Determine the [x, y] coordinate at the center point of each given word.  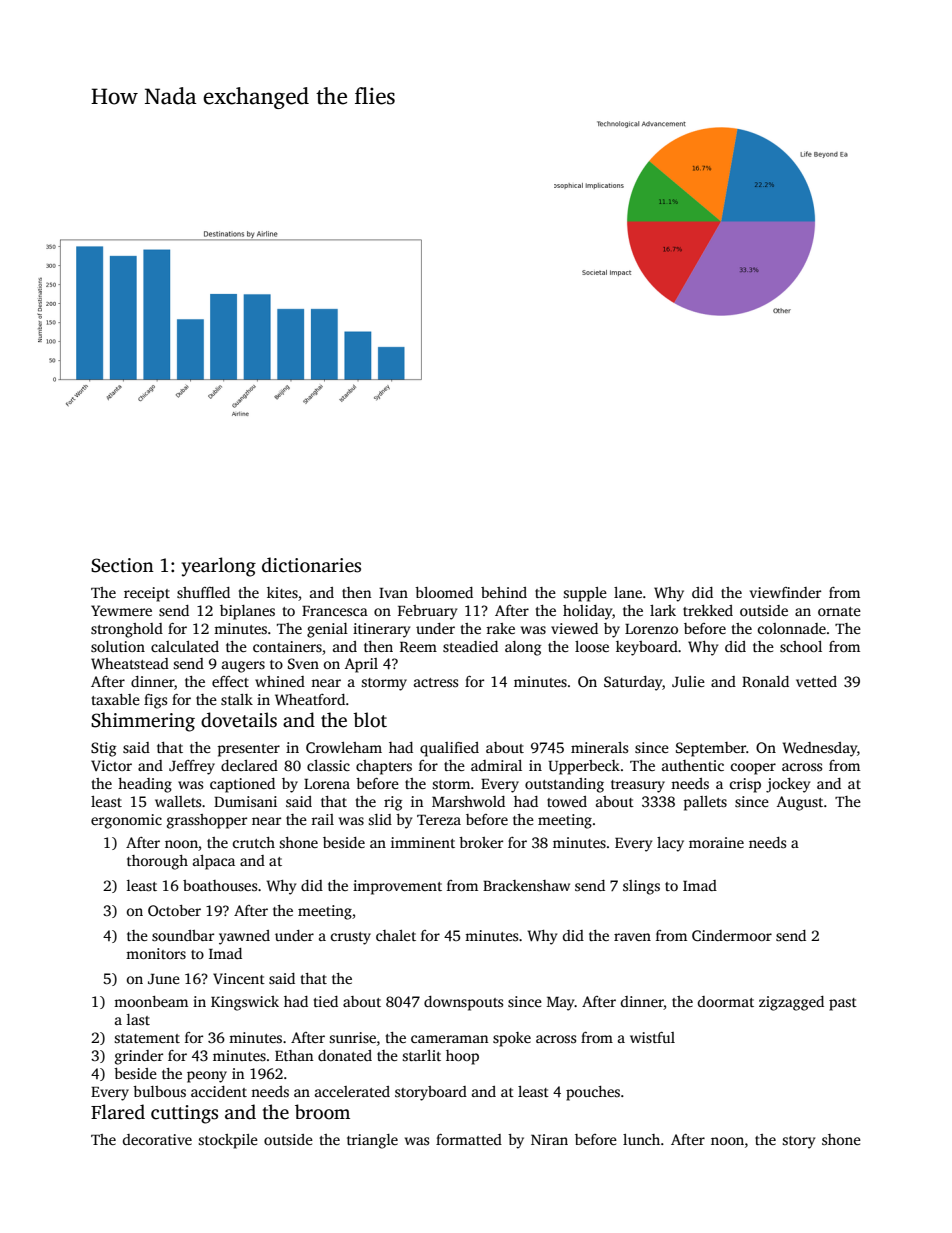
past [843, 1004]
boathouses [220, 885]
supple [585, 594]
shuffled [203, 592]
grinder [139, 1057]
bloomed [444, 592]
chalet [396, 935]
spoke [512, 1039]
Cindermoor [732, 935]
